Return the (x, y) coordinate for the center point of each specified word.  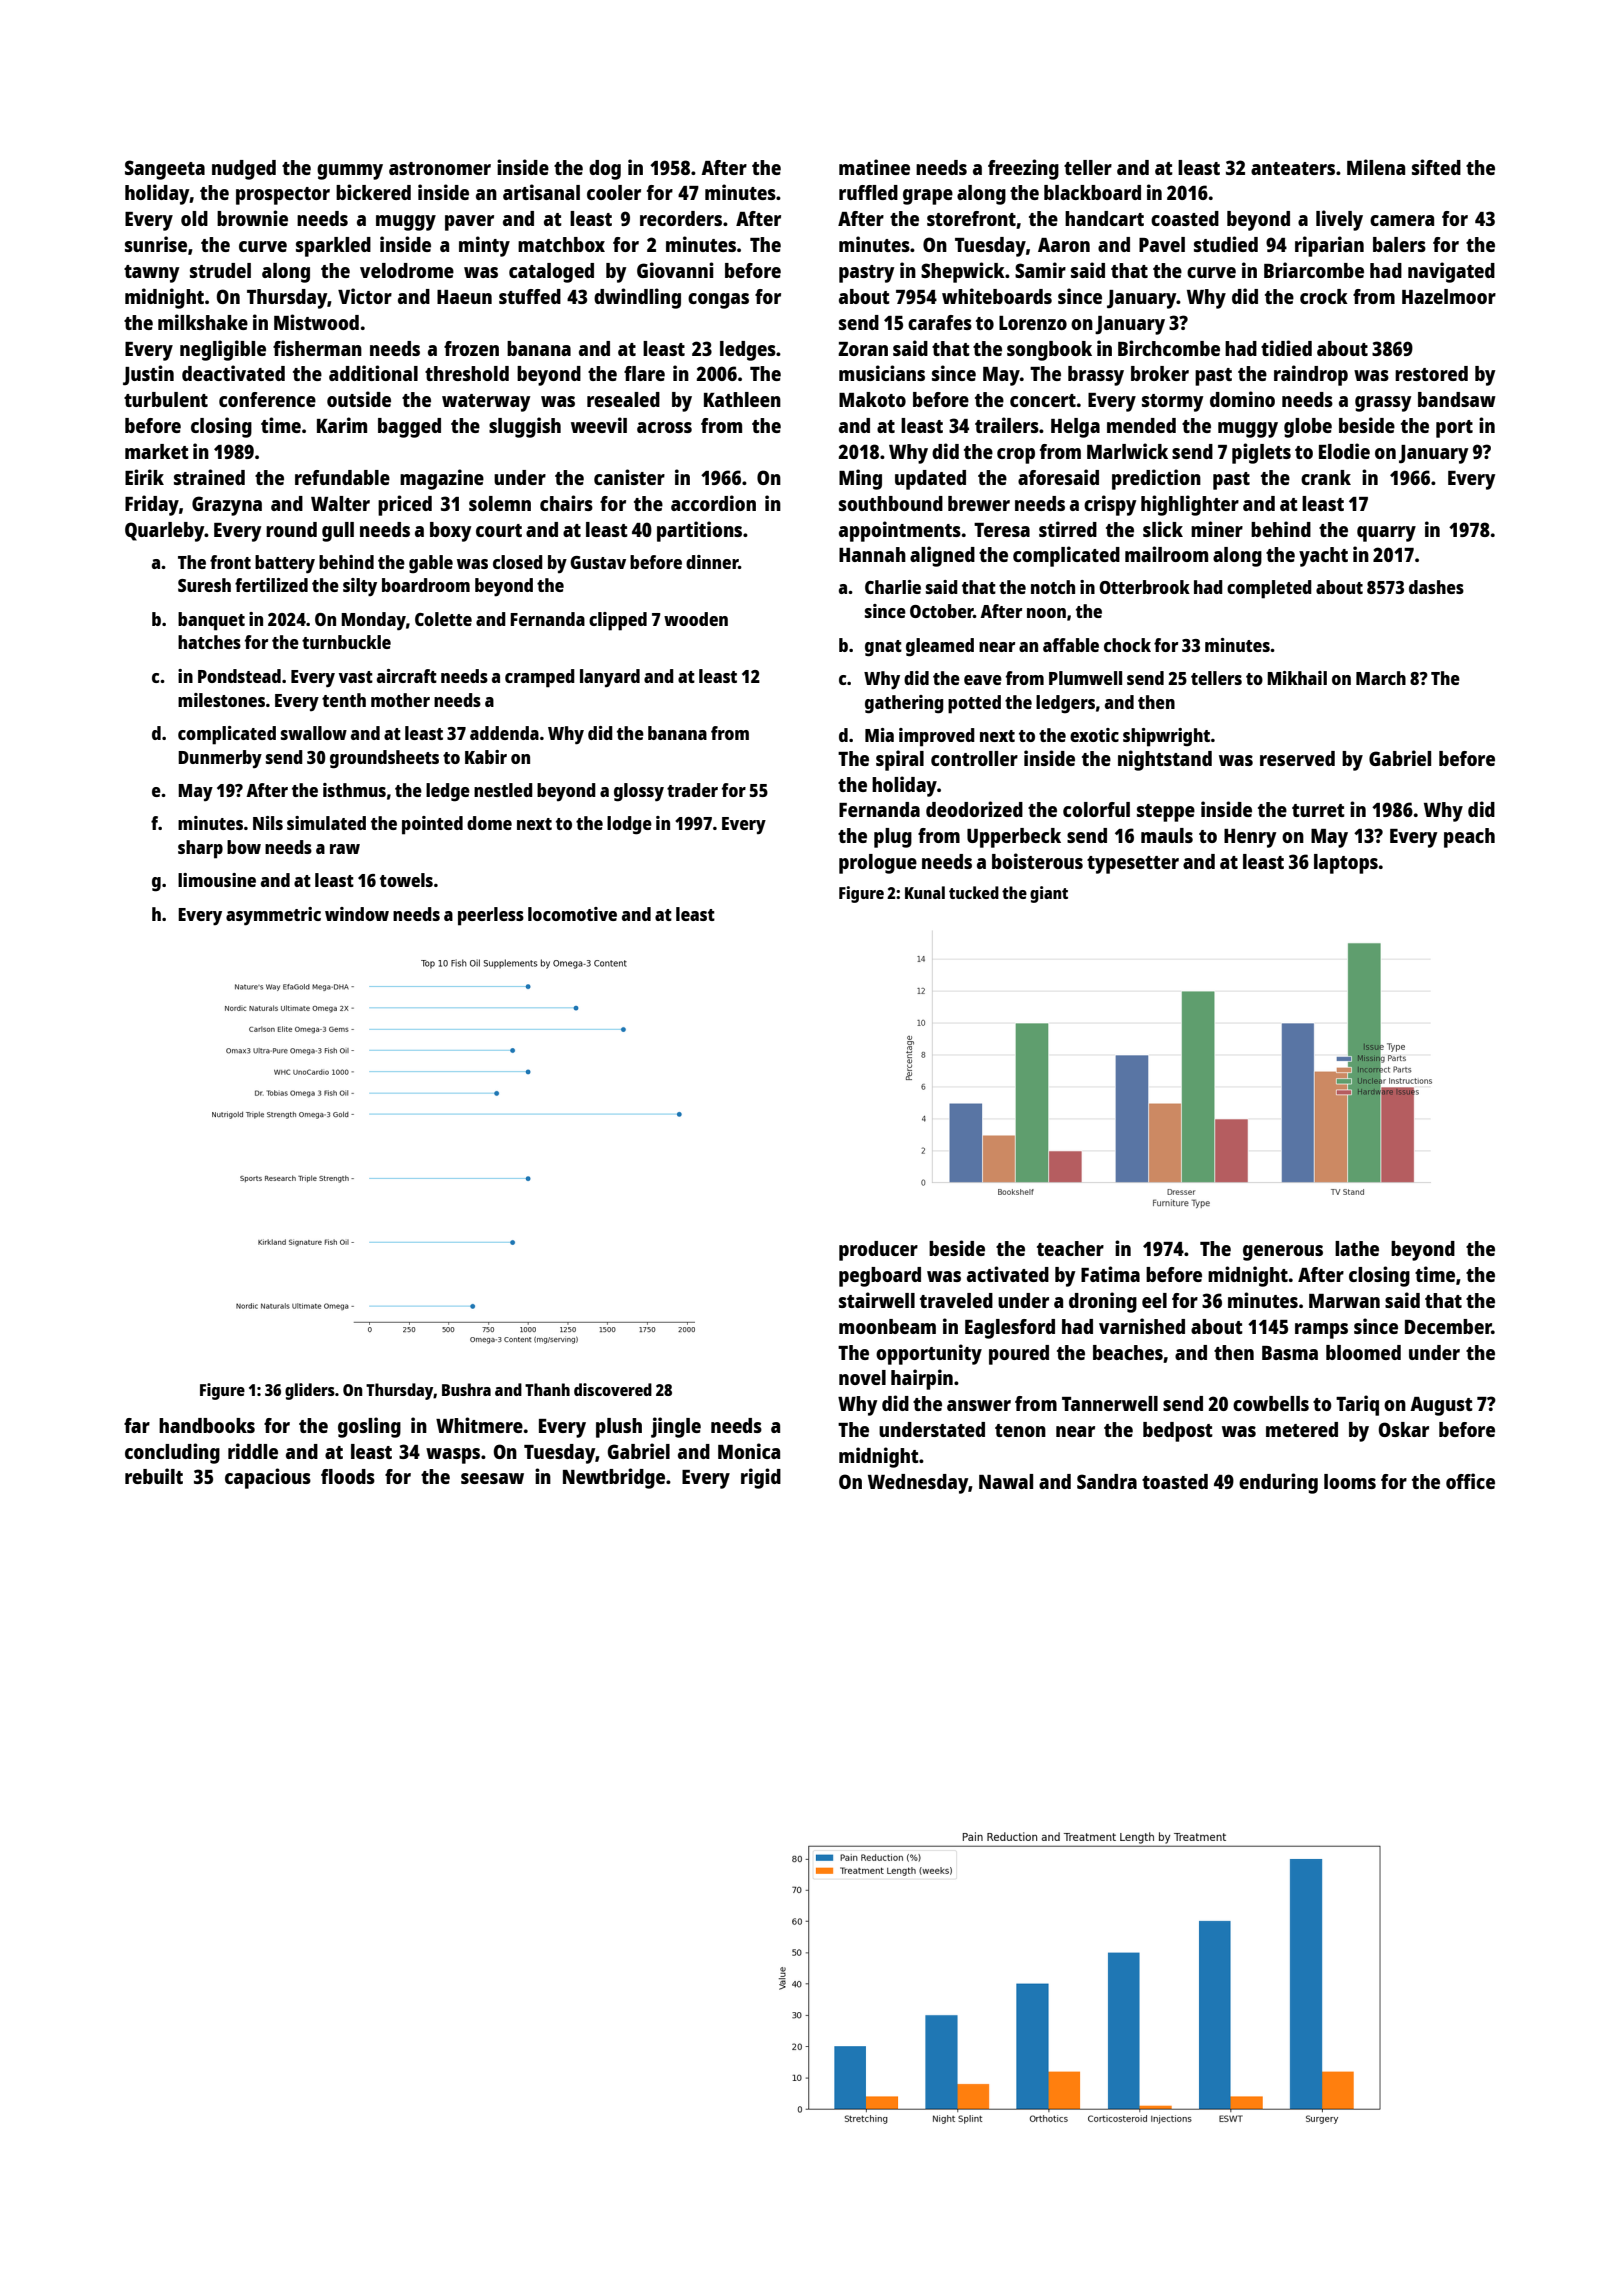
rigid (761, 1478)
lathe (1357, 1248)
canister (629, 477)
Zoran (863, 349)
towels (406, 880)
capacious (268, 1478)
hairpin (922, 1379)
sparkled (333, 247)
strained (209, 477)
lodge (629, 825)
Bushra (466, 1389)
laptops (1346, 864)
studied (1226, 244)
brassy (1096, 376)
